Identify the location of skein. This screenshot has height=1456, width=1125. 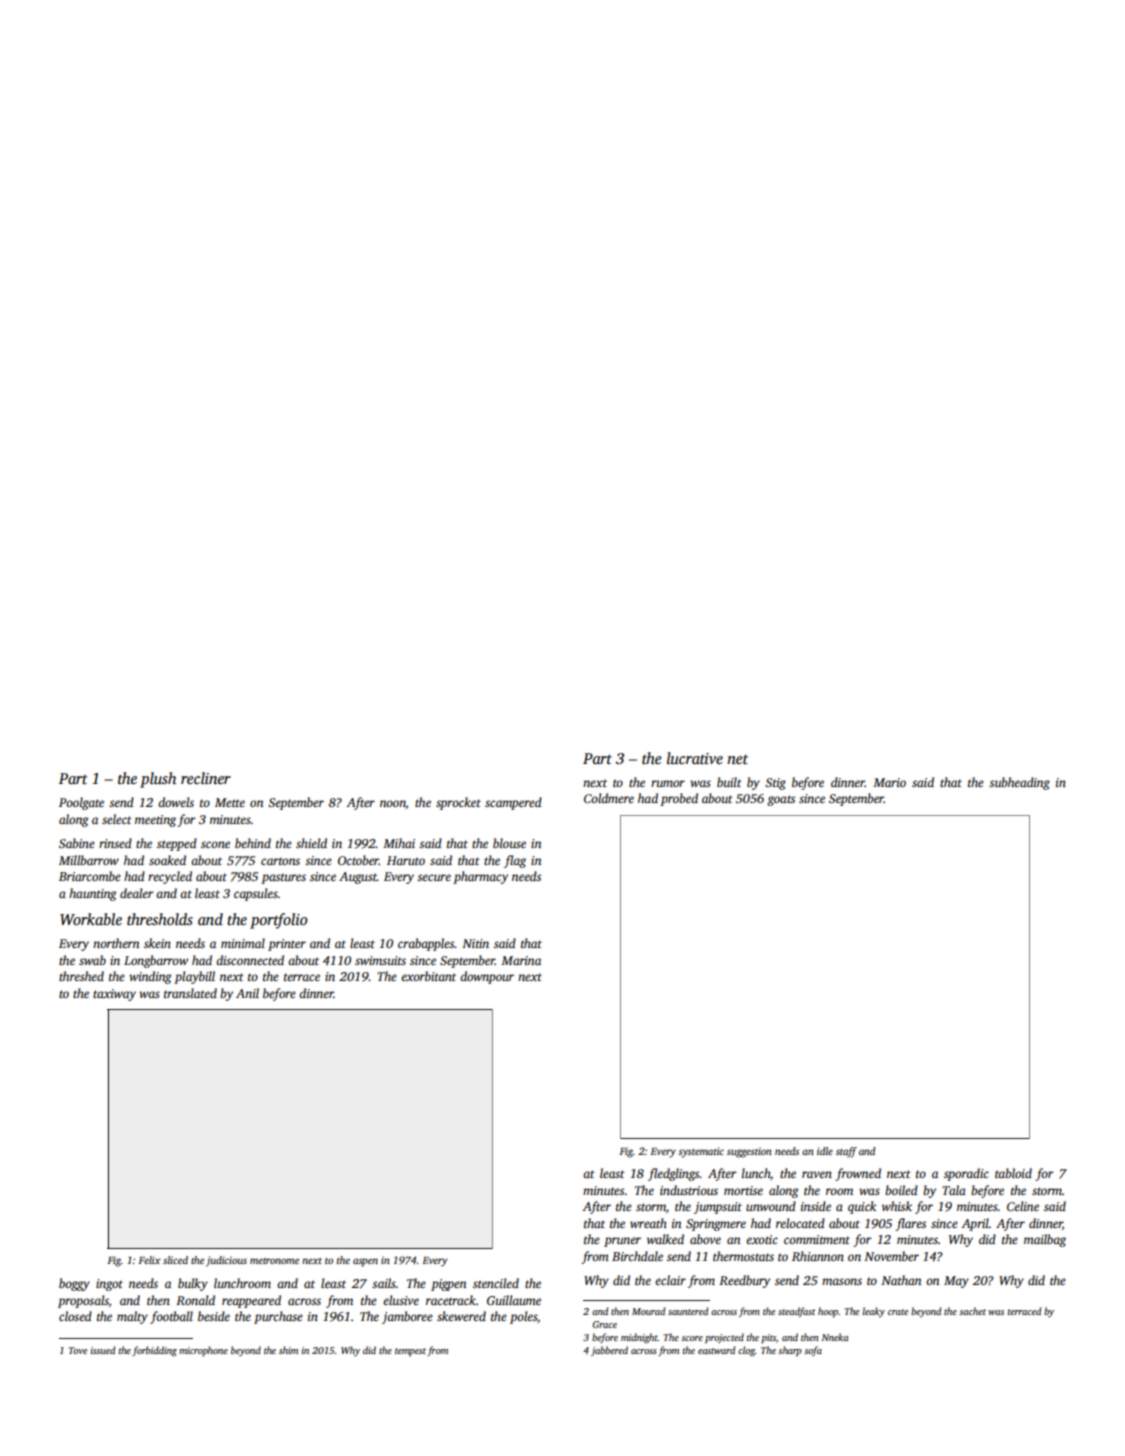
(157, 943).
